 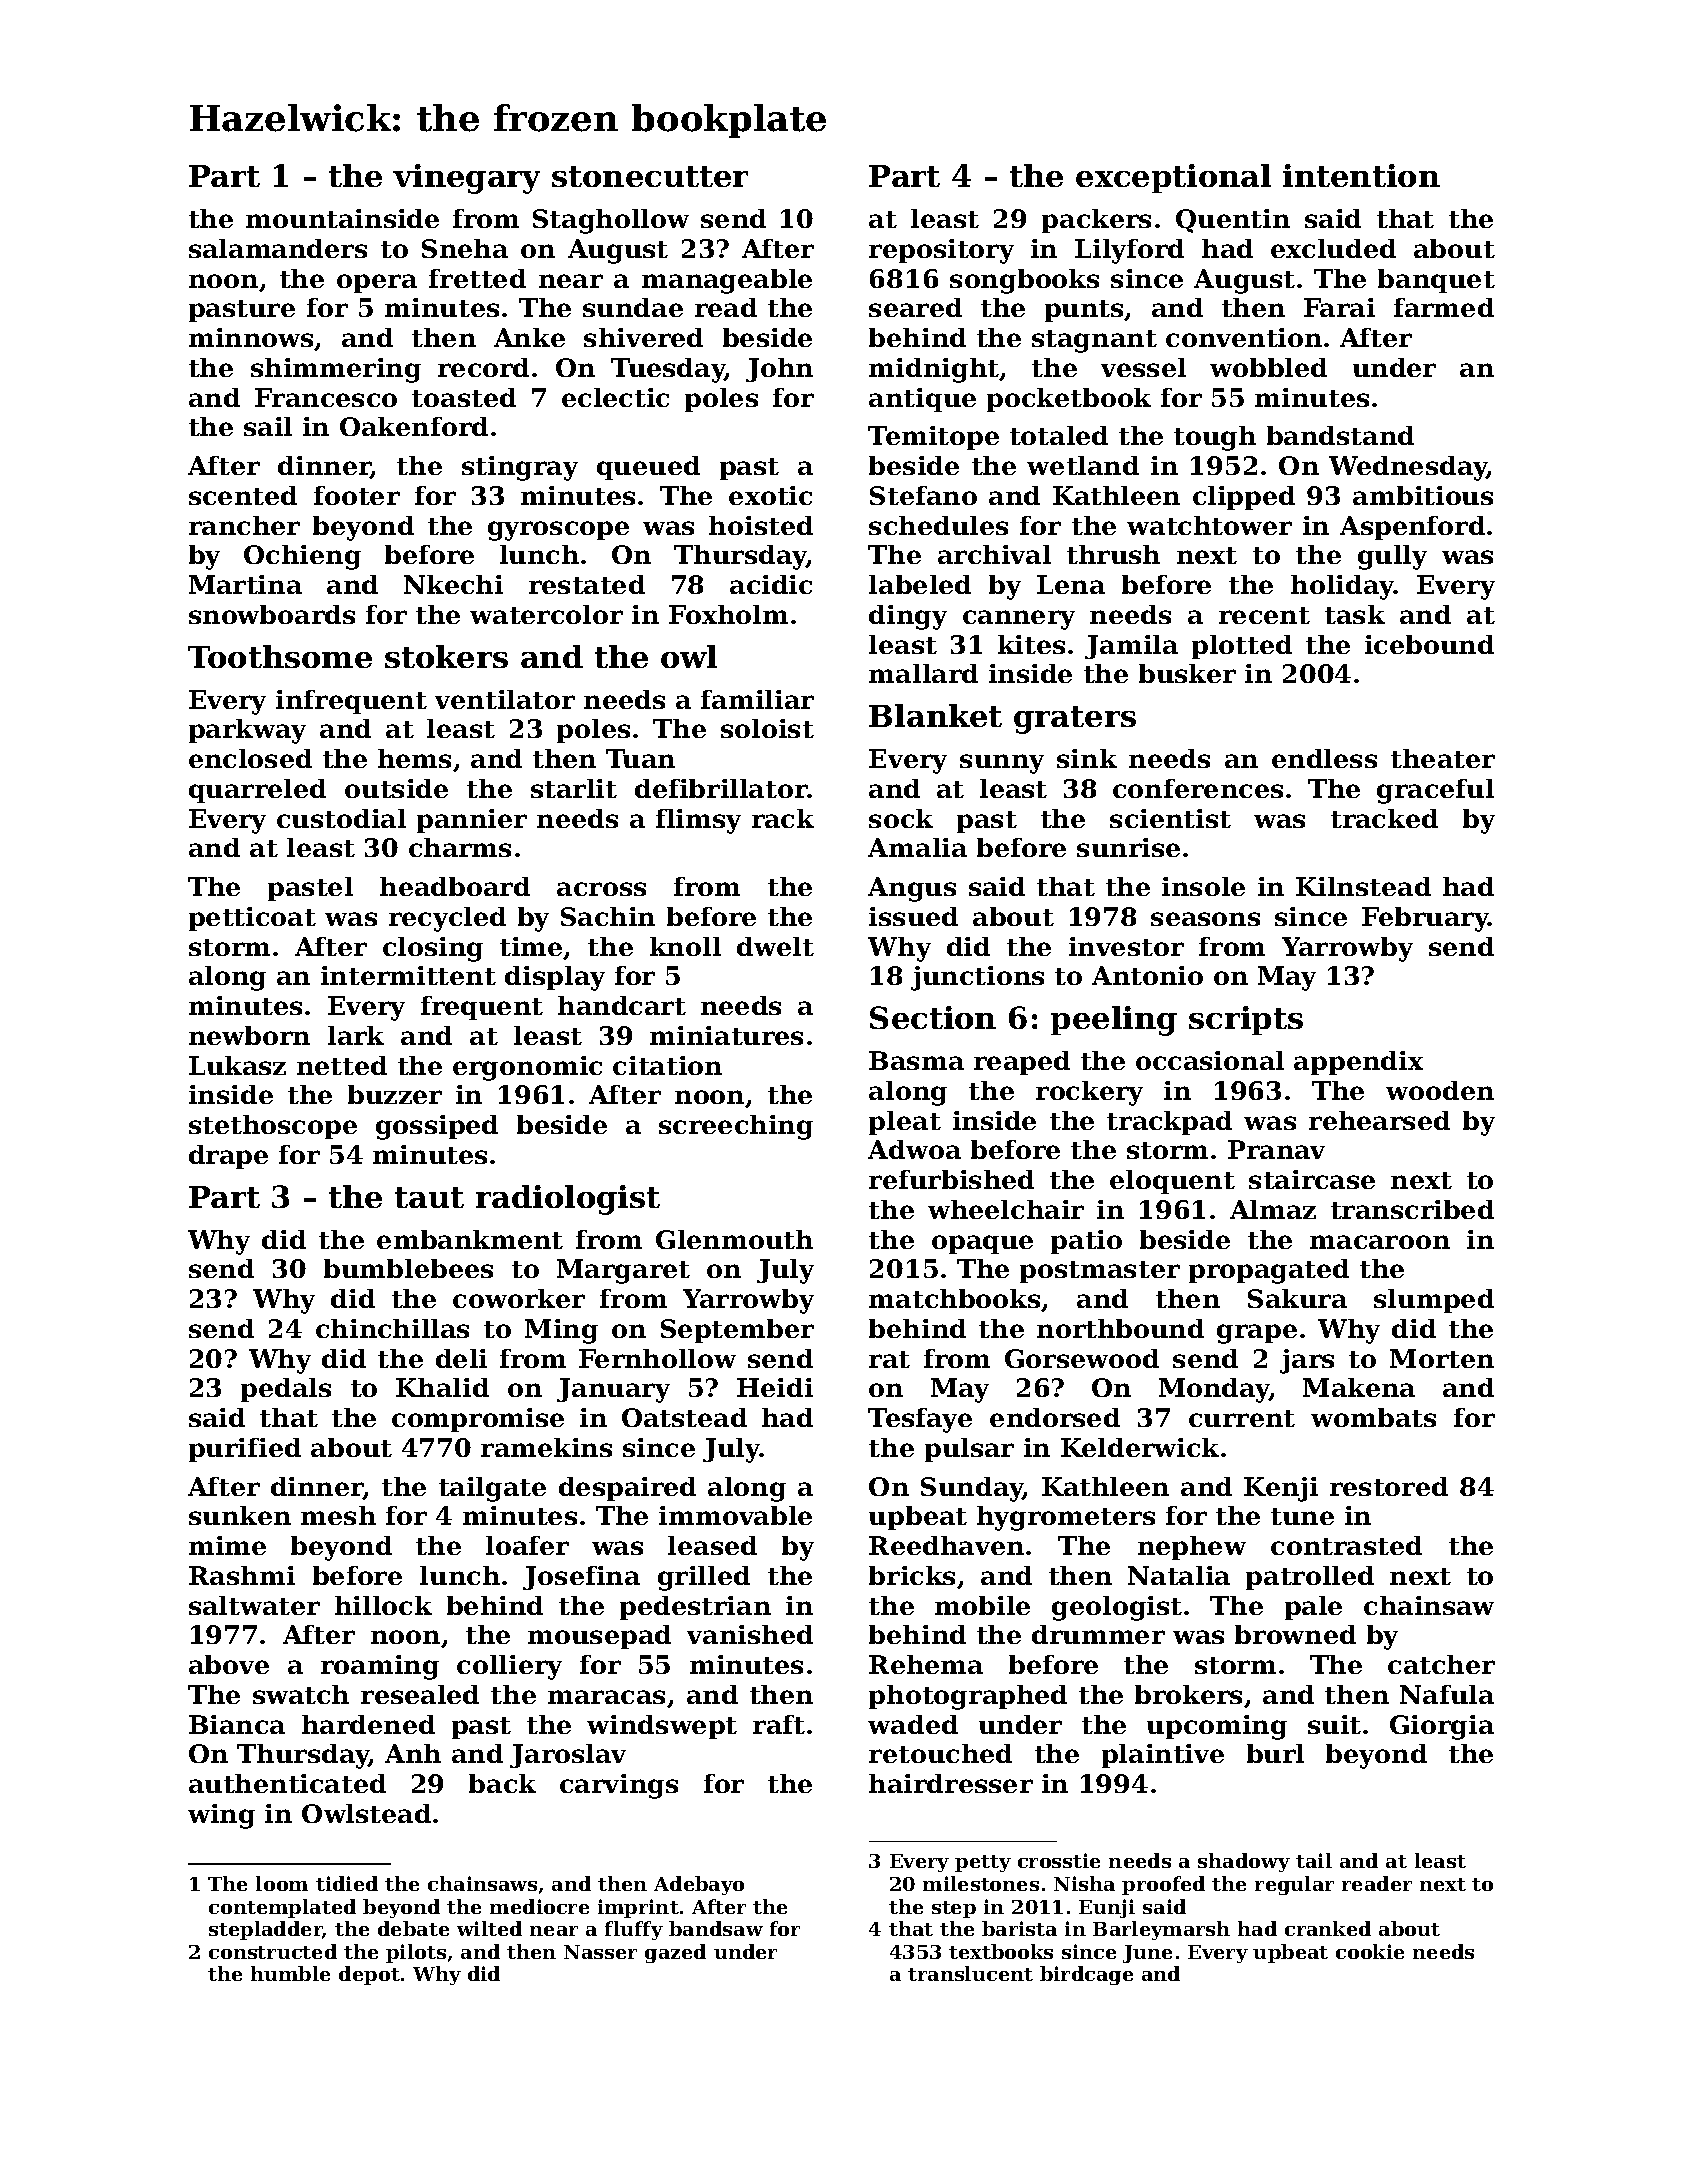 I want to click on theater, so click(x=1443, y=758).
